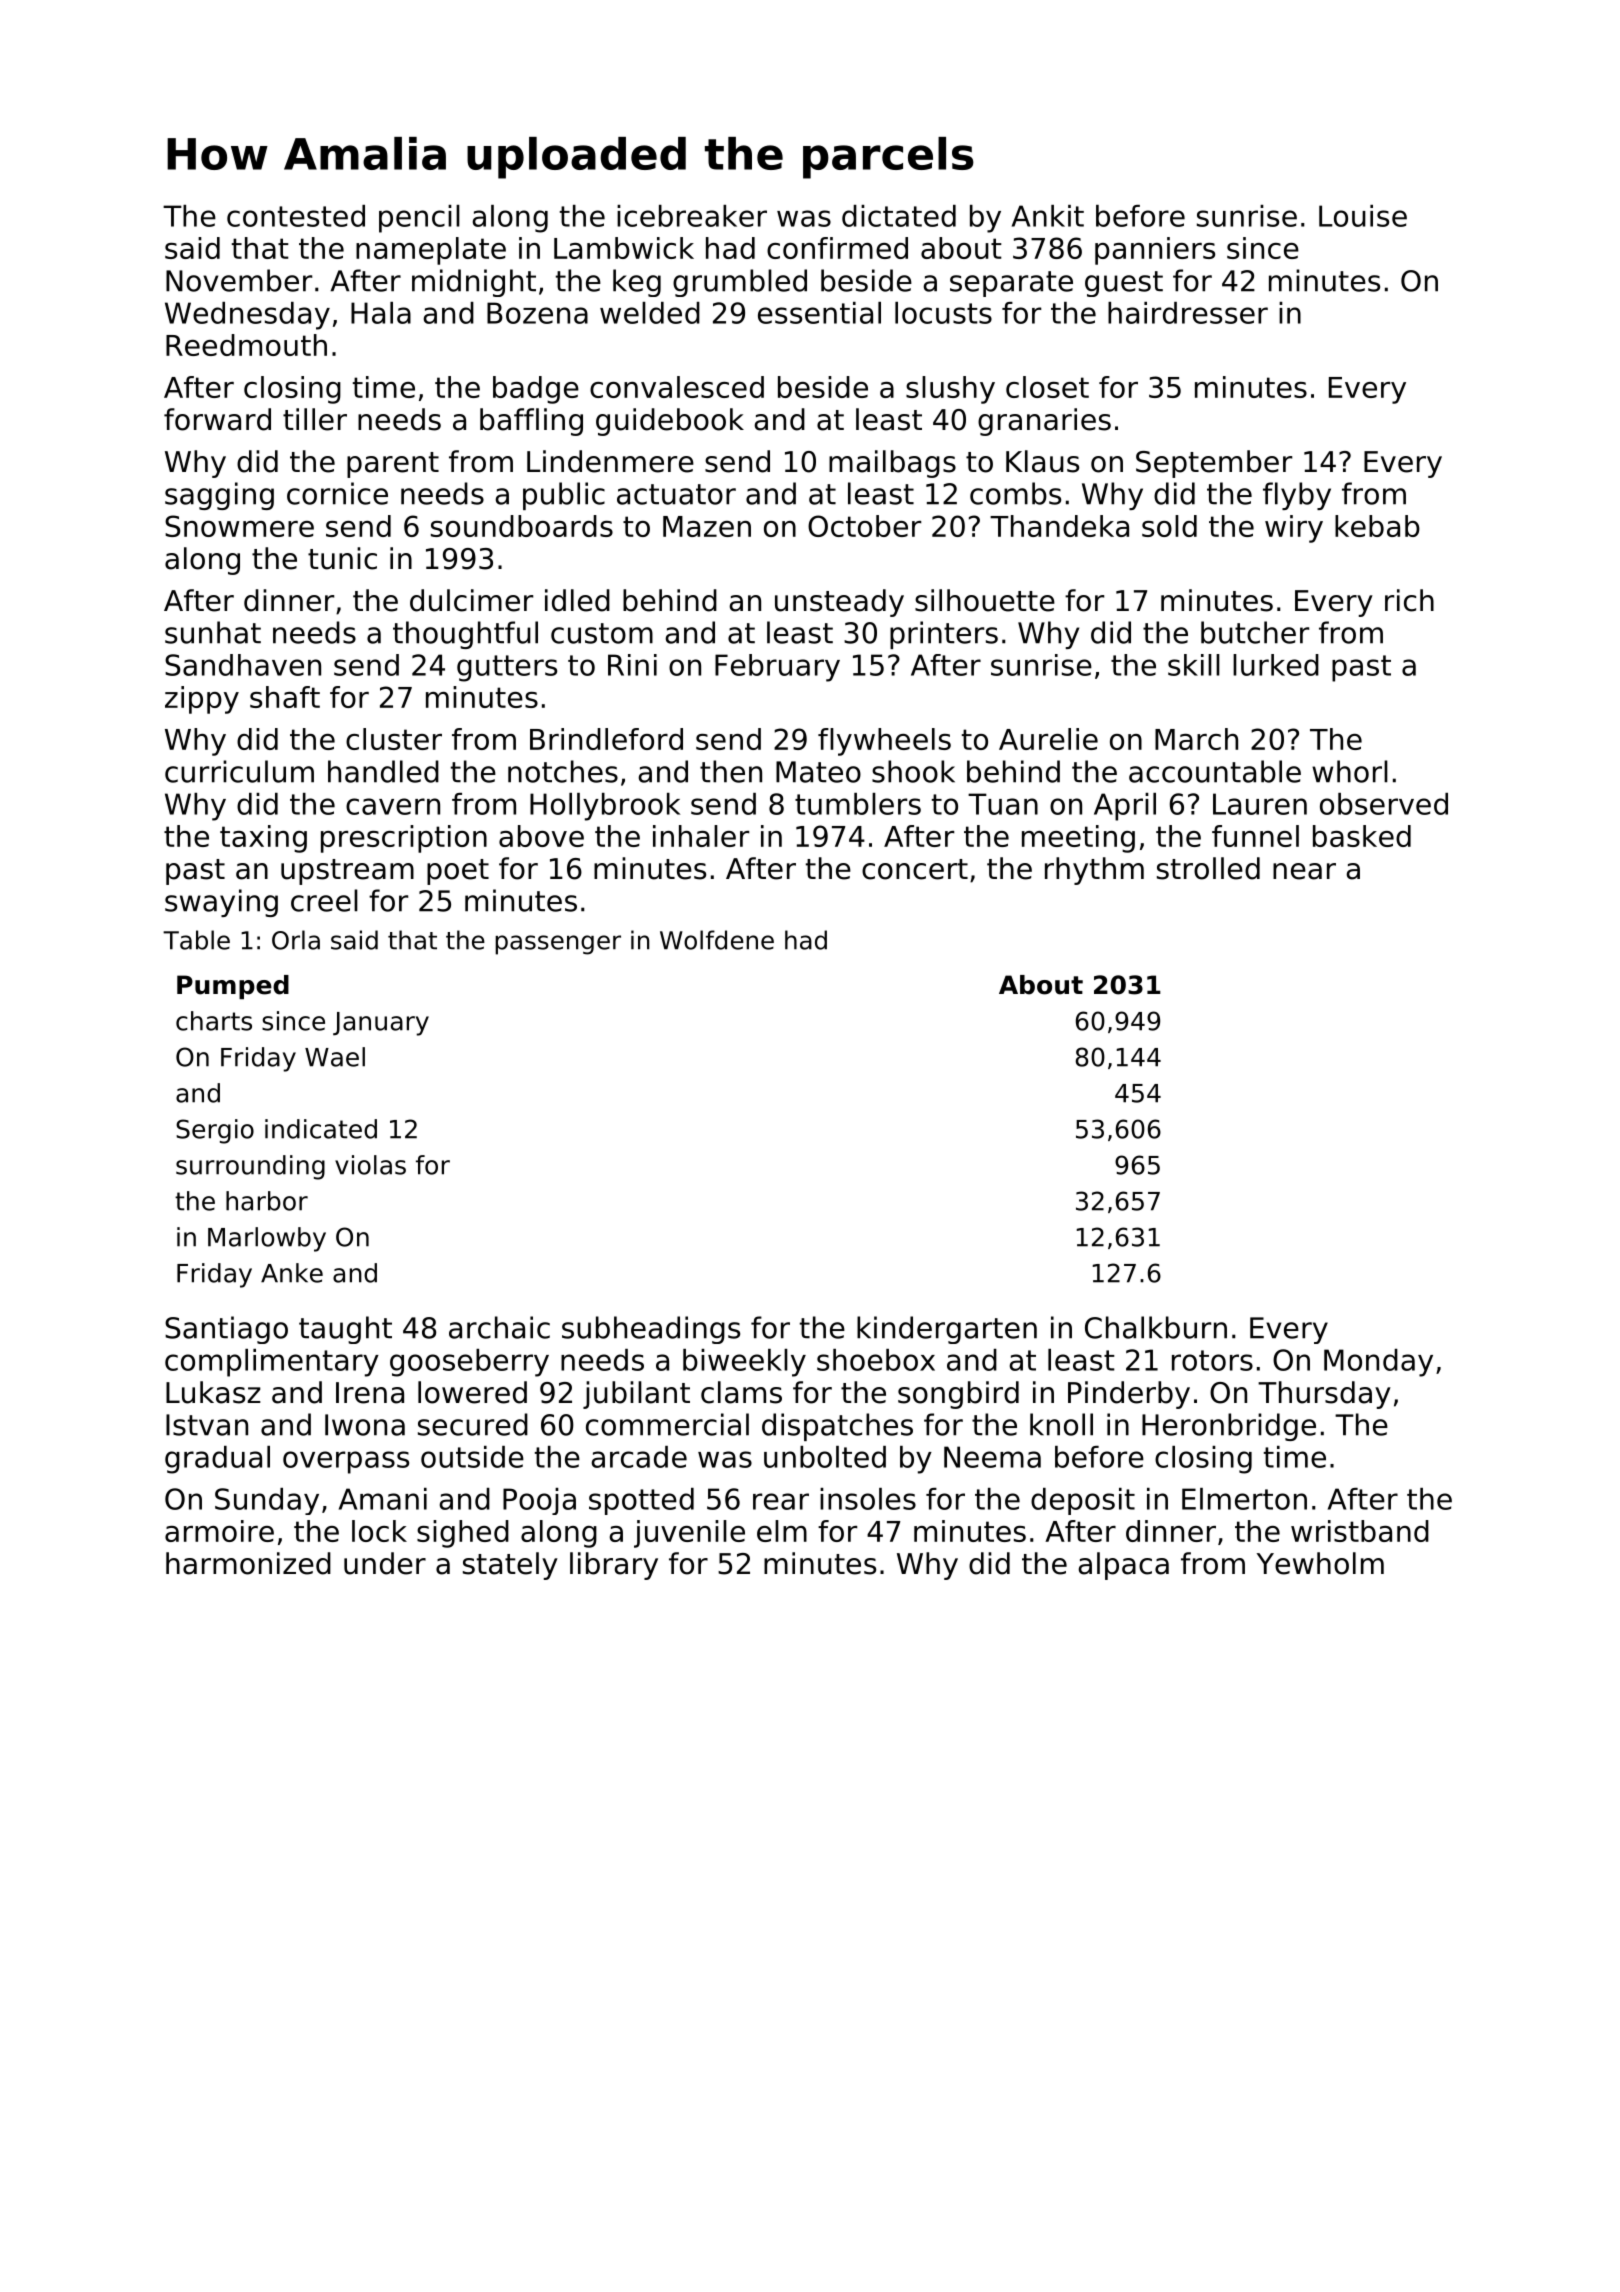 The image size is (1620, 2292). What do you see at coordinates (1156, 1327) in the screenshot?
I see `Chalkburn` at bounding box center [1156, 1327].
